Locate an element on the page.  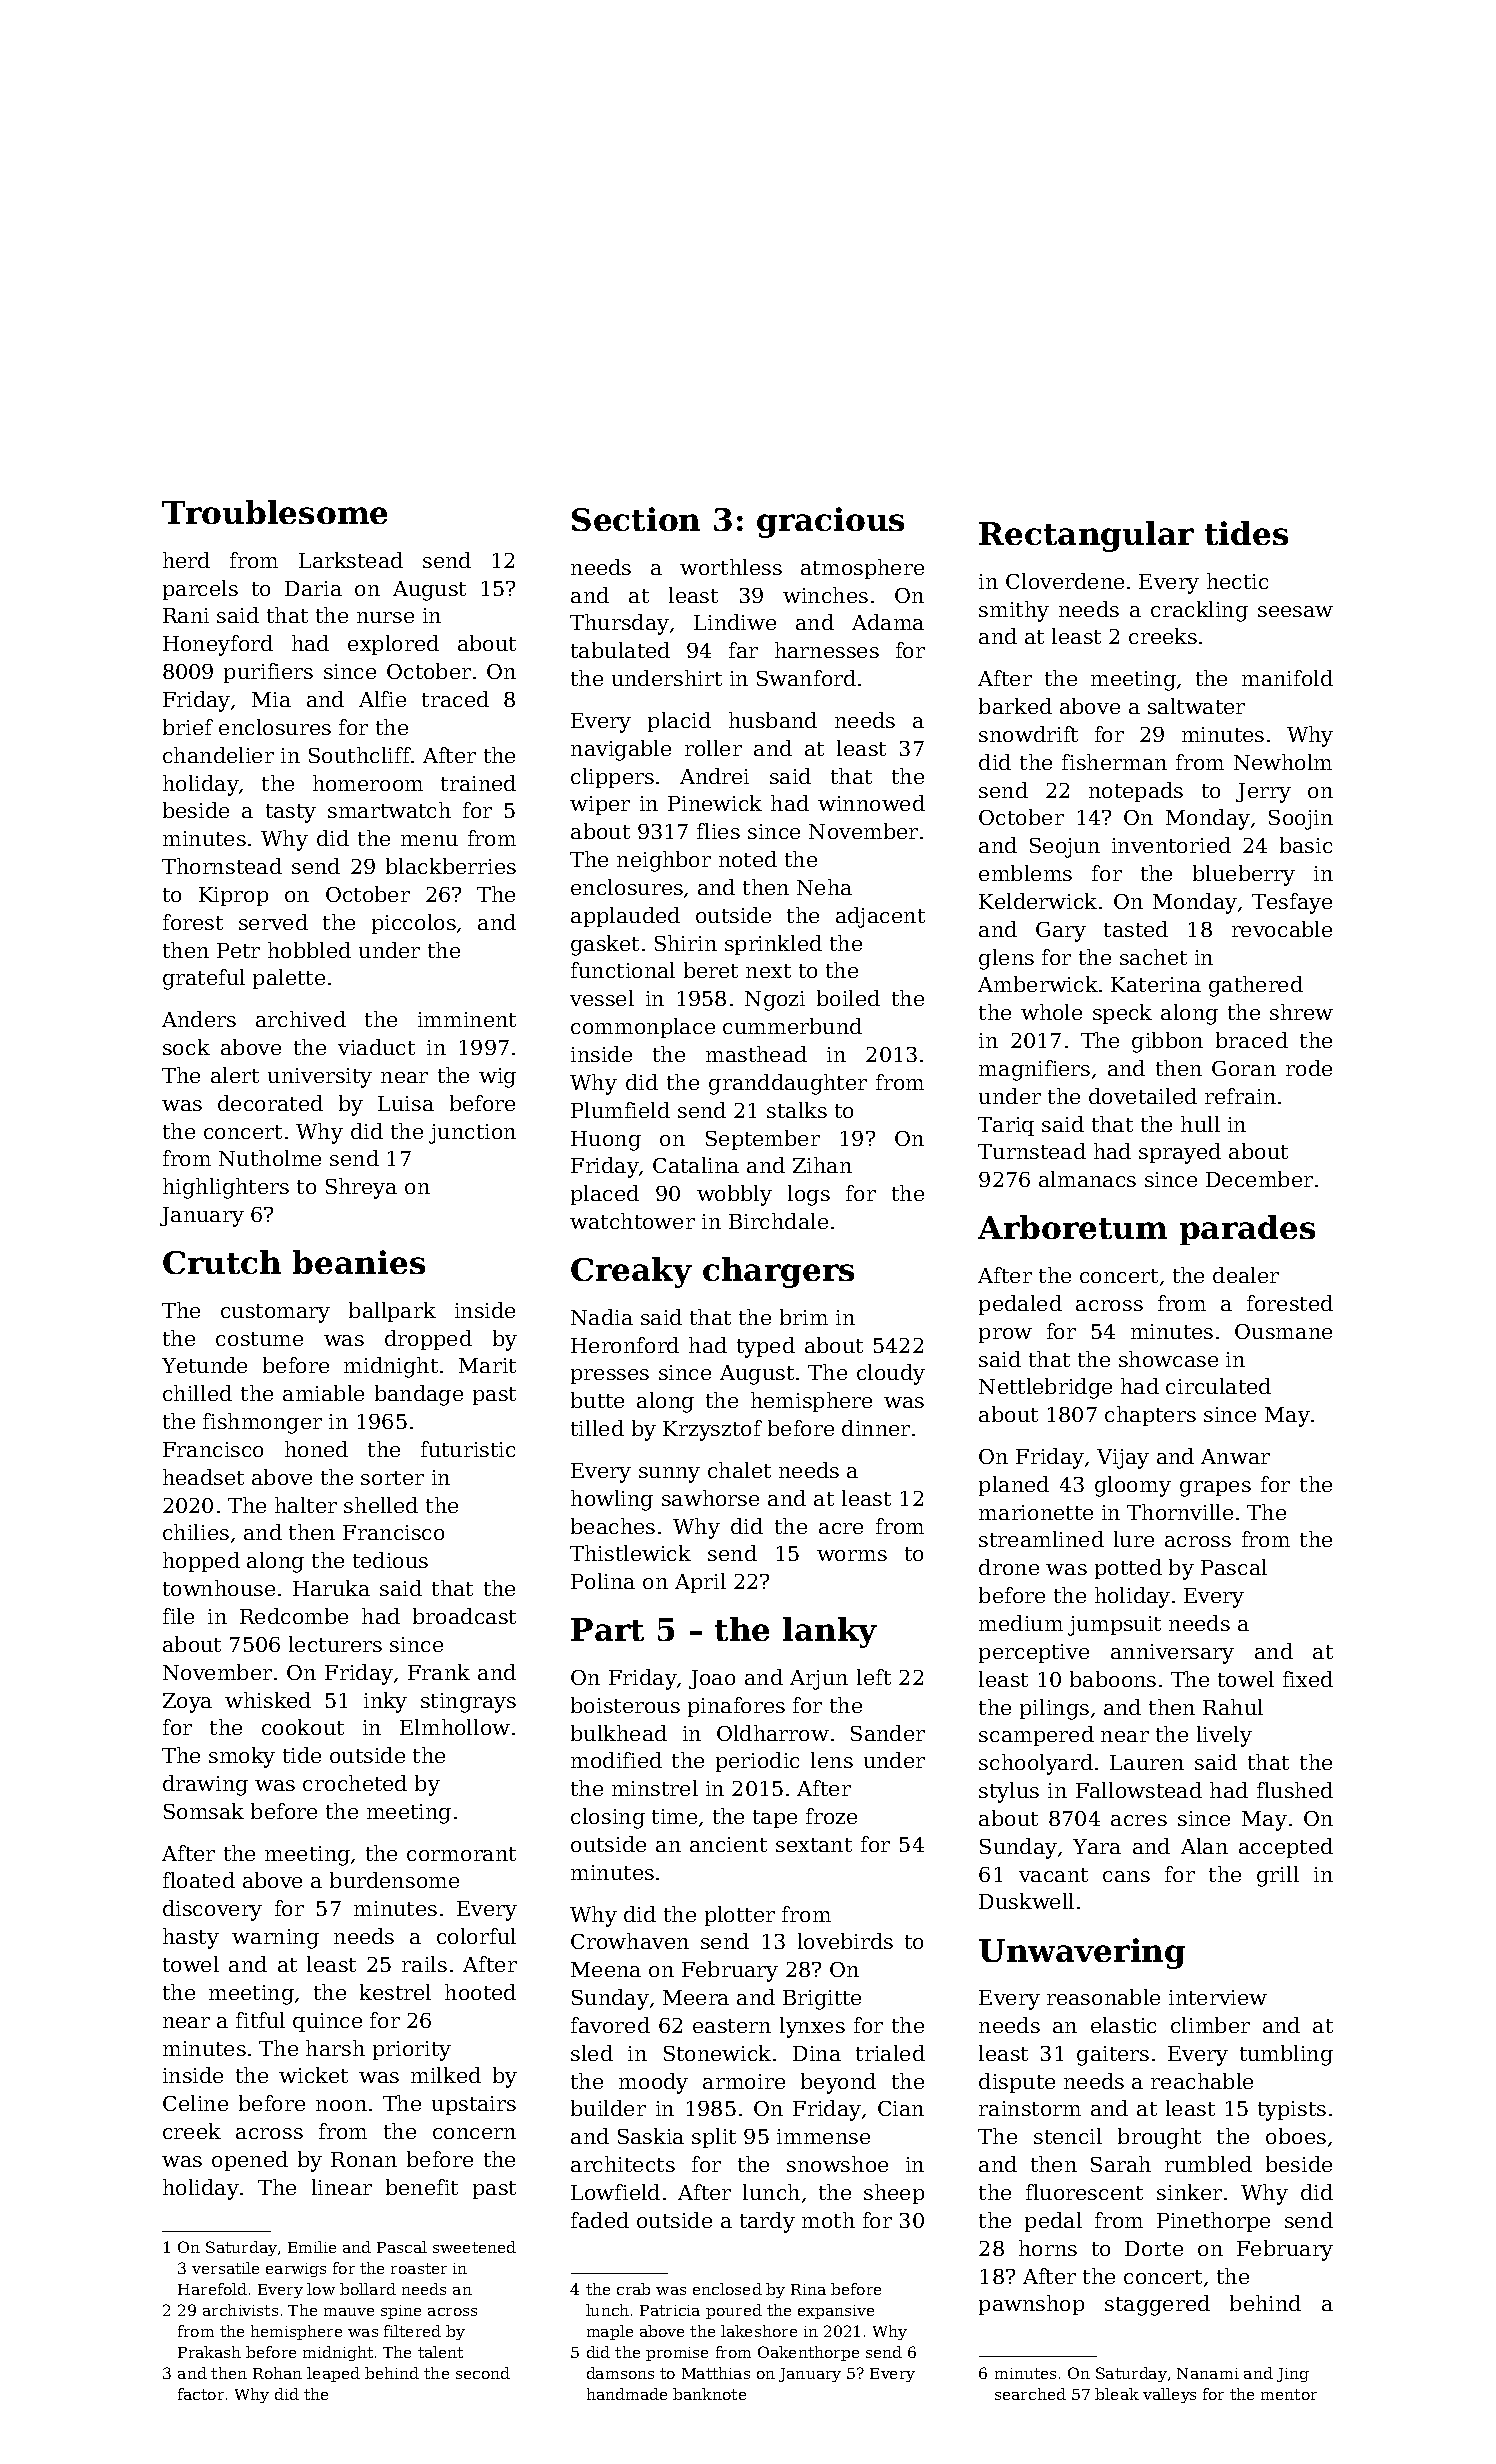
Prakash is located at coordinates (209, 2352).
